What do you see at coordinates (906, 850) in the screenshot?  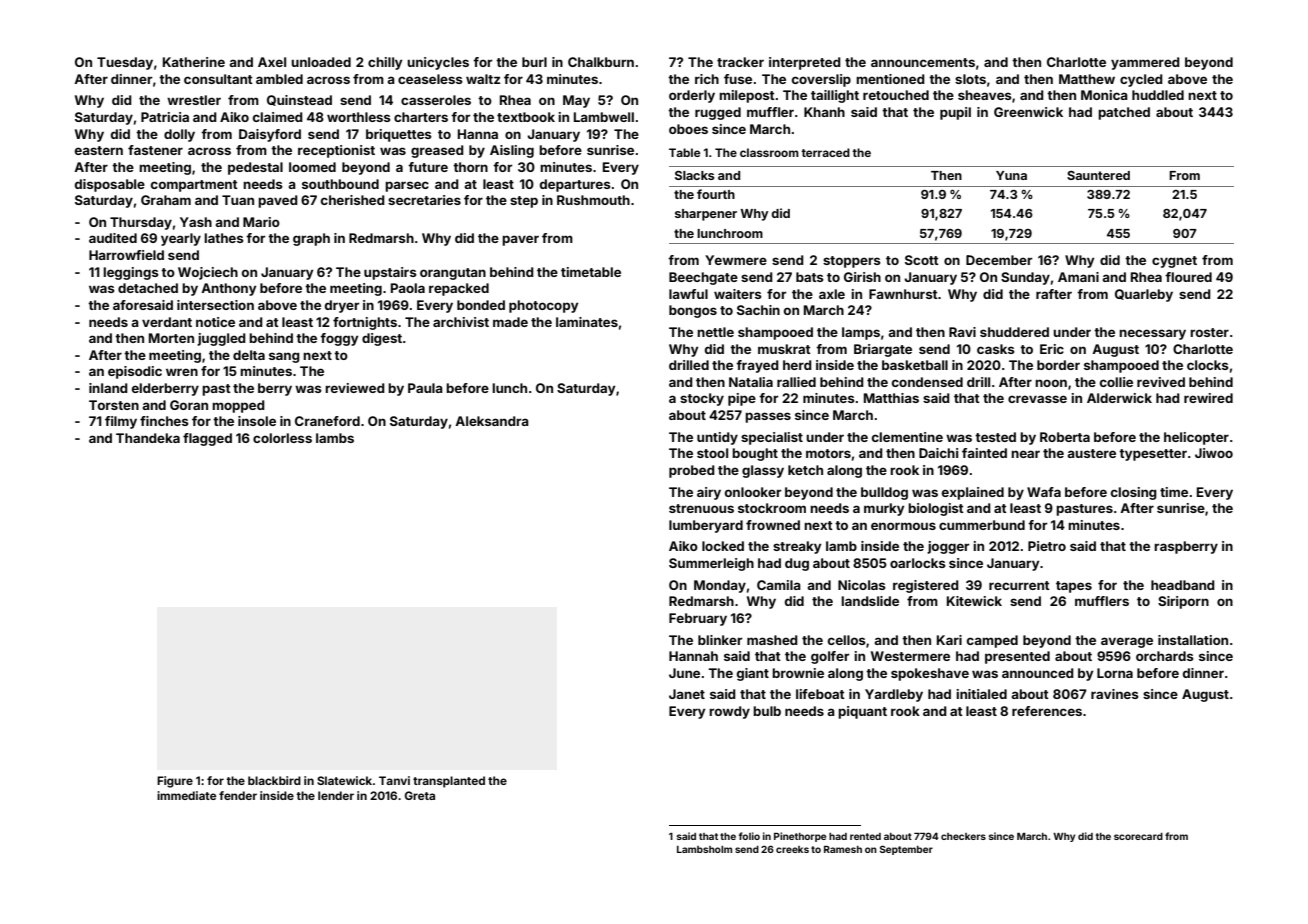 I see `September` at bounding box center [906, 850].
